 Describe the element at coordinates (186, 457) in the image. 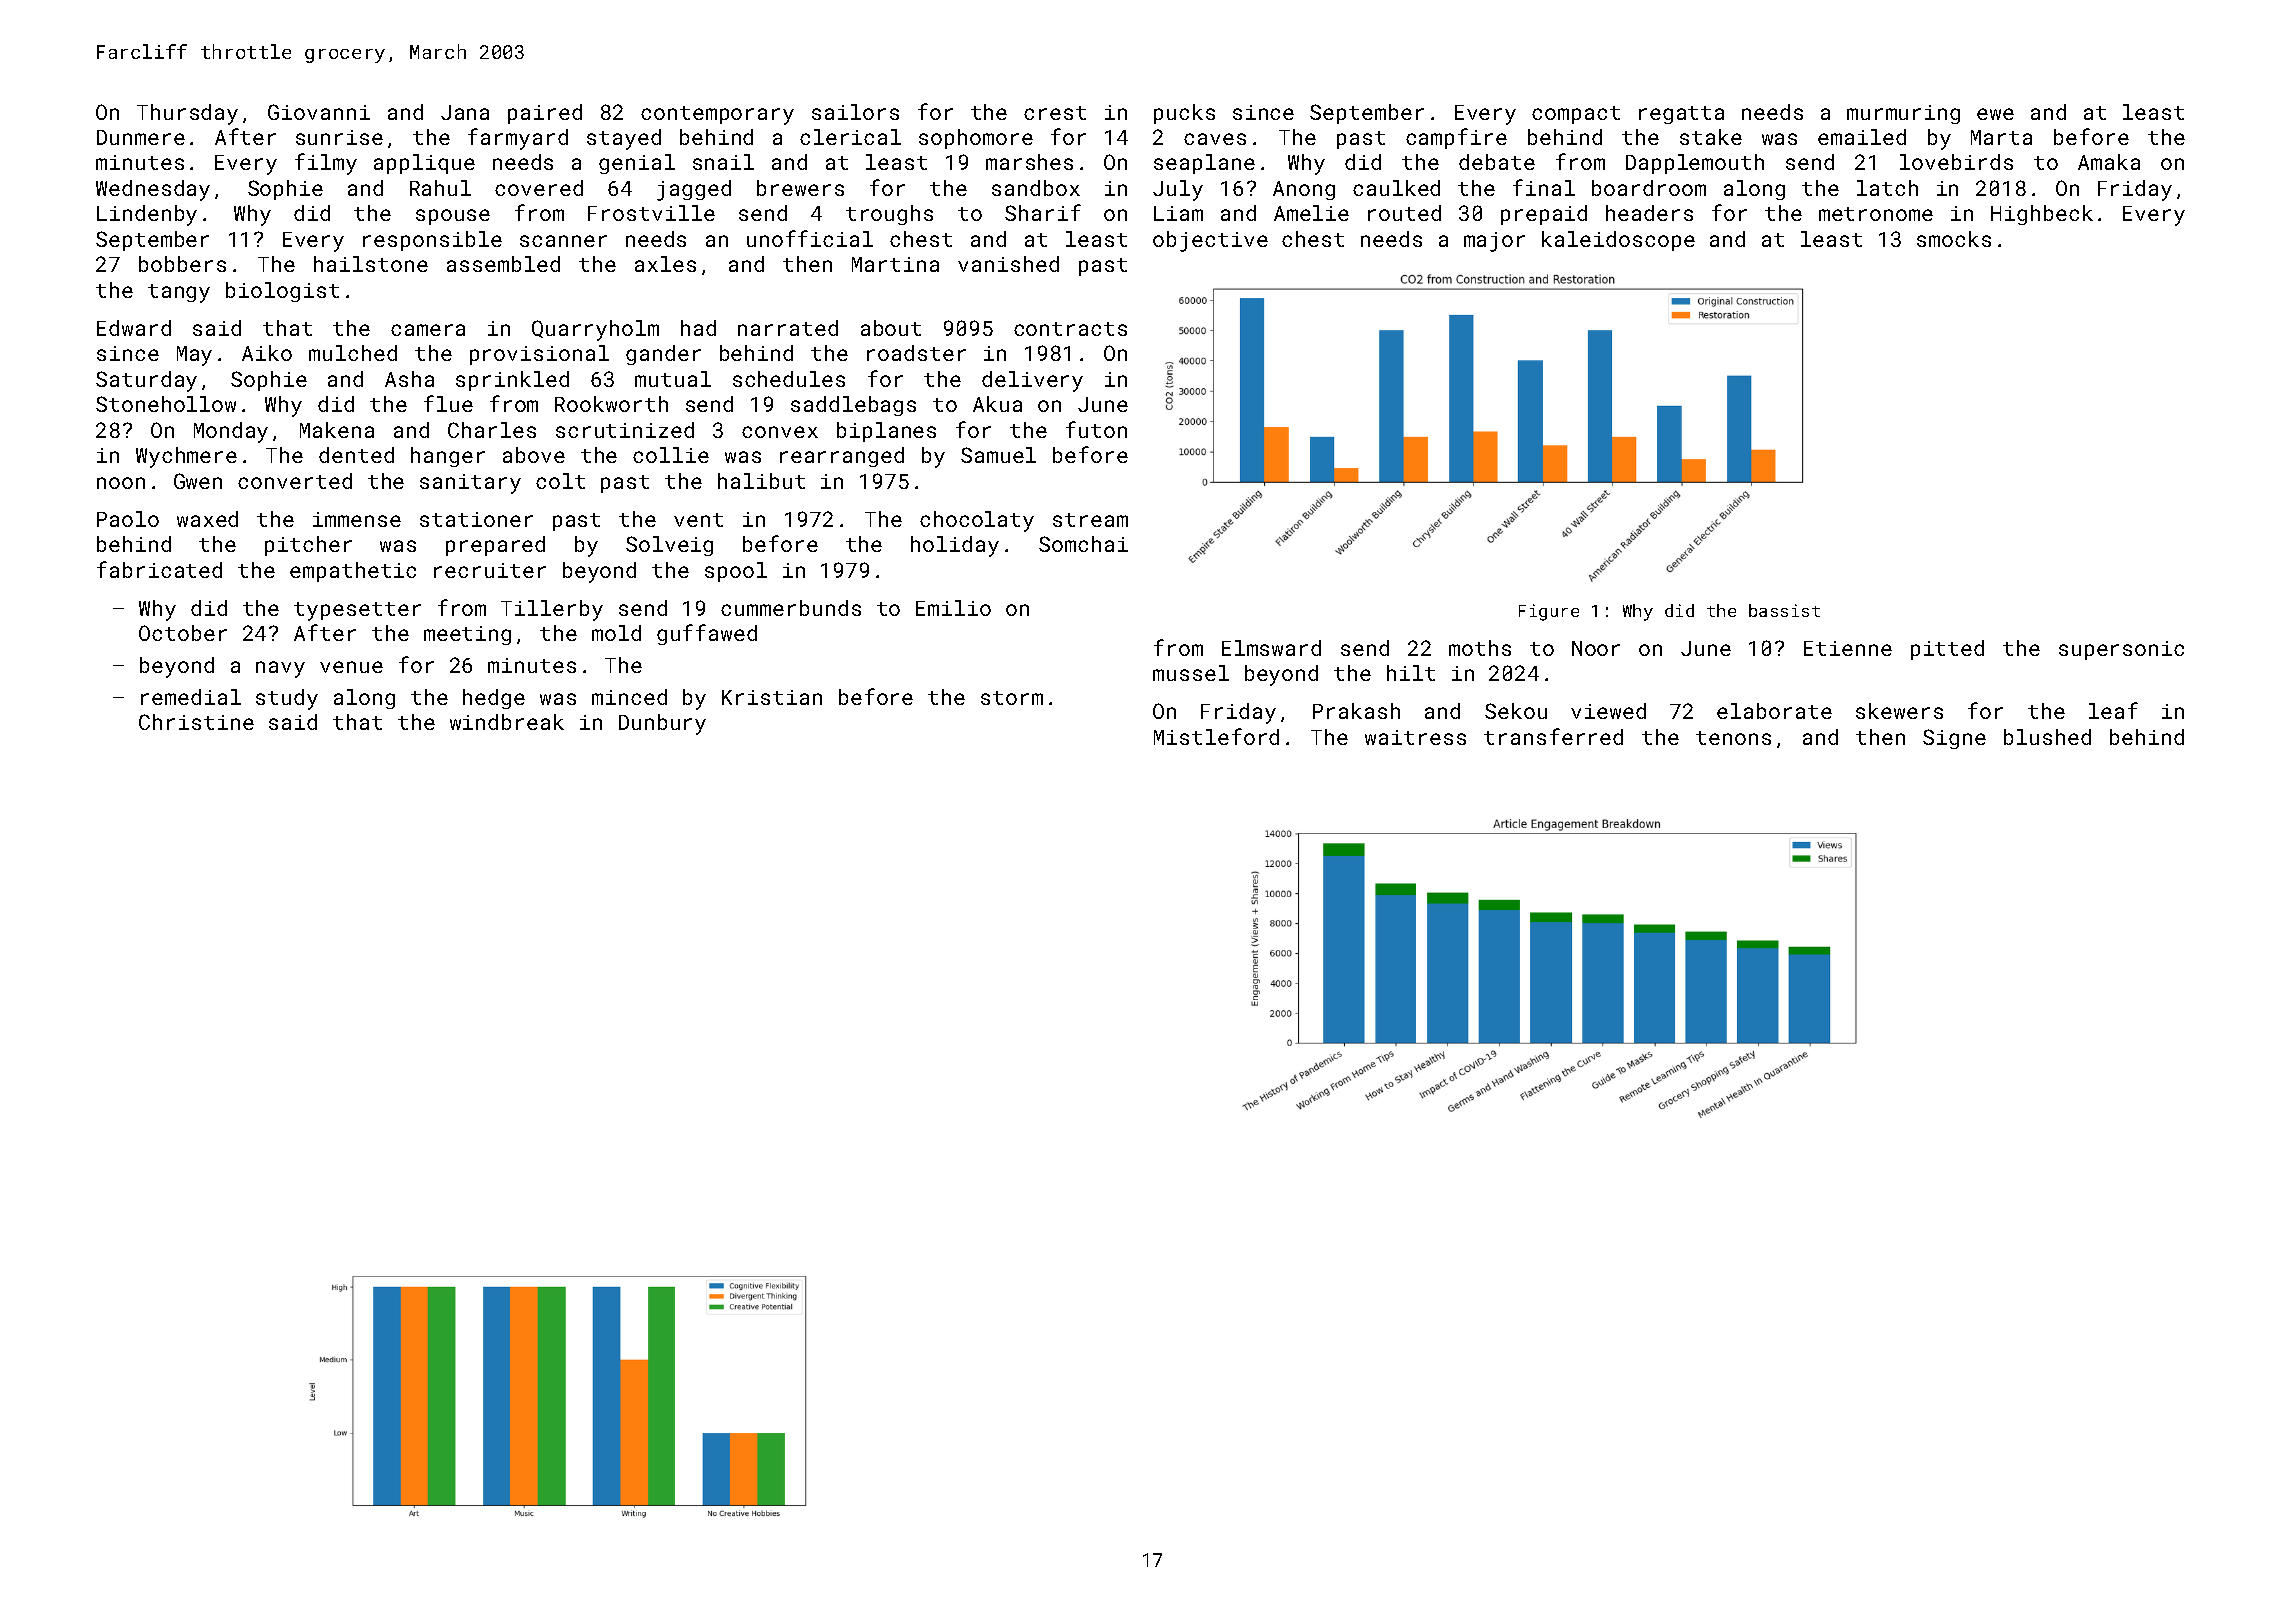

I see `Wychmere` at that location.
